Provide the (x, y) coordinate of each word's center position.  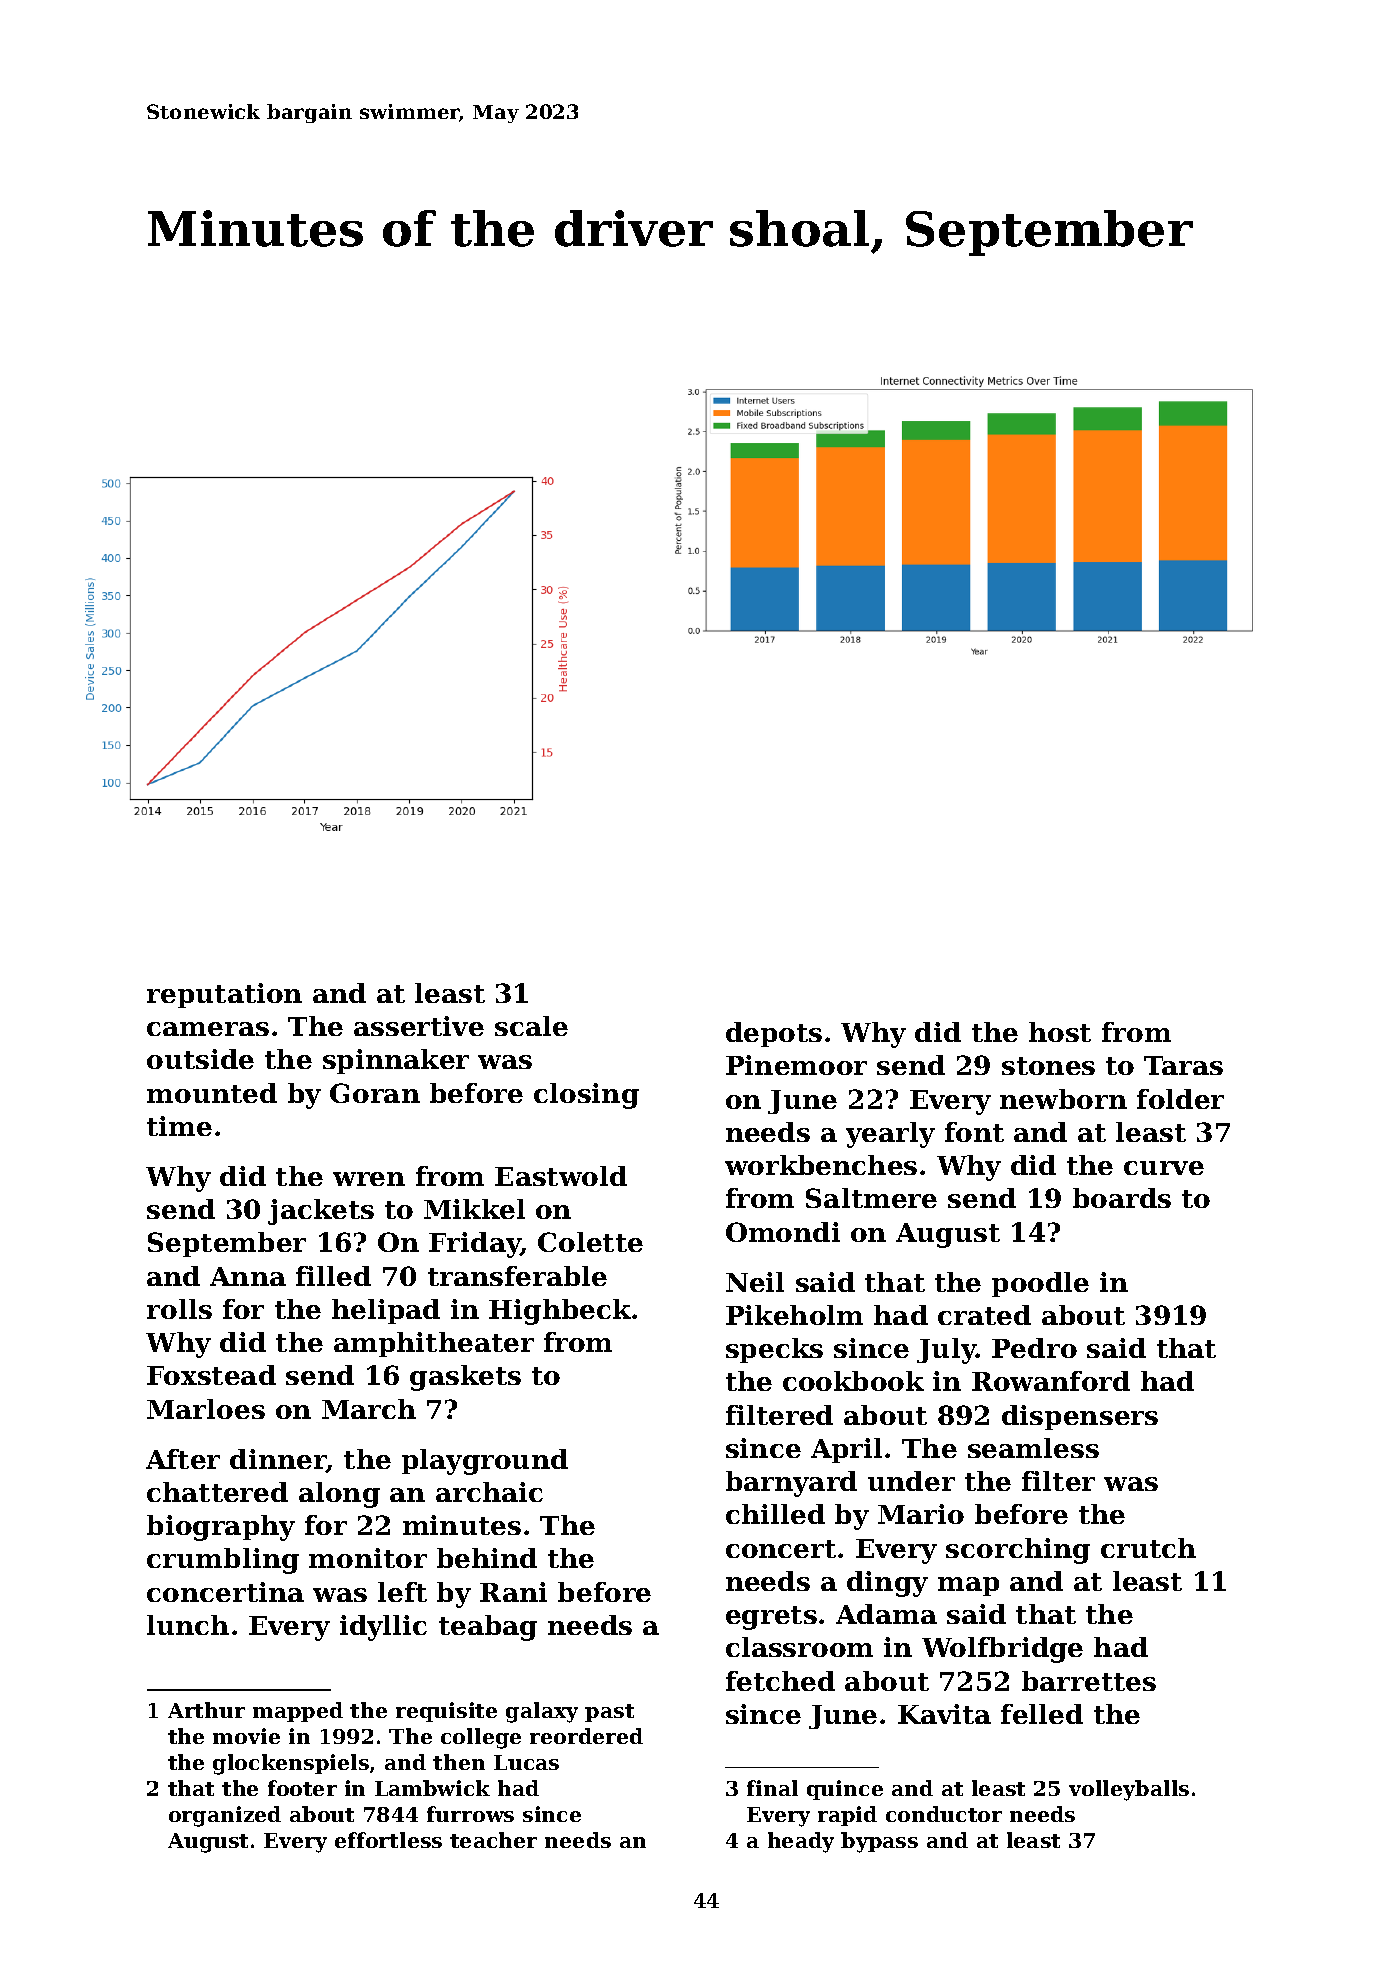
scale (531, 1026)
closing (586, 1096)
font (974, 1132)
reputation (224, 995)
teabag (488, 1628)
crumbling (223, 1561)
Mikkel (474, 1209)
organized (225, 1816)
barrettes (1089, 1681)
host (1060, 1032)
